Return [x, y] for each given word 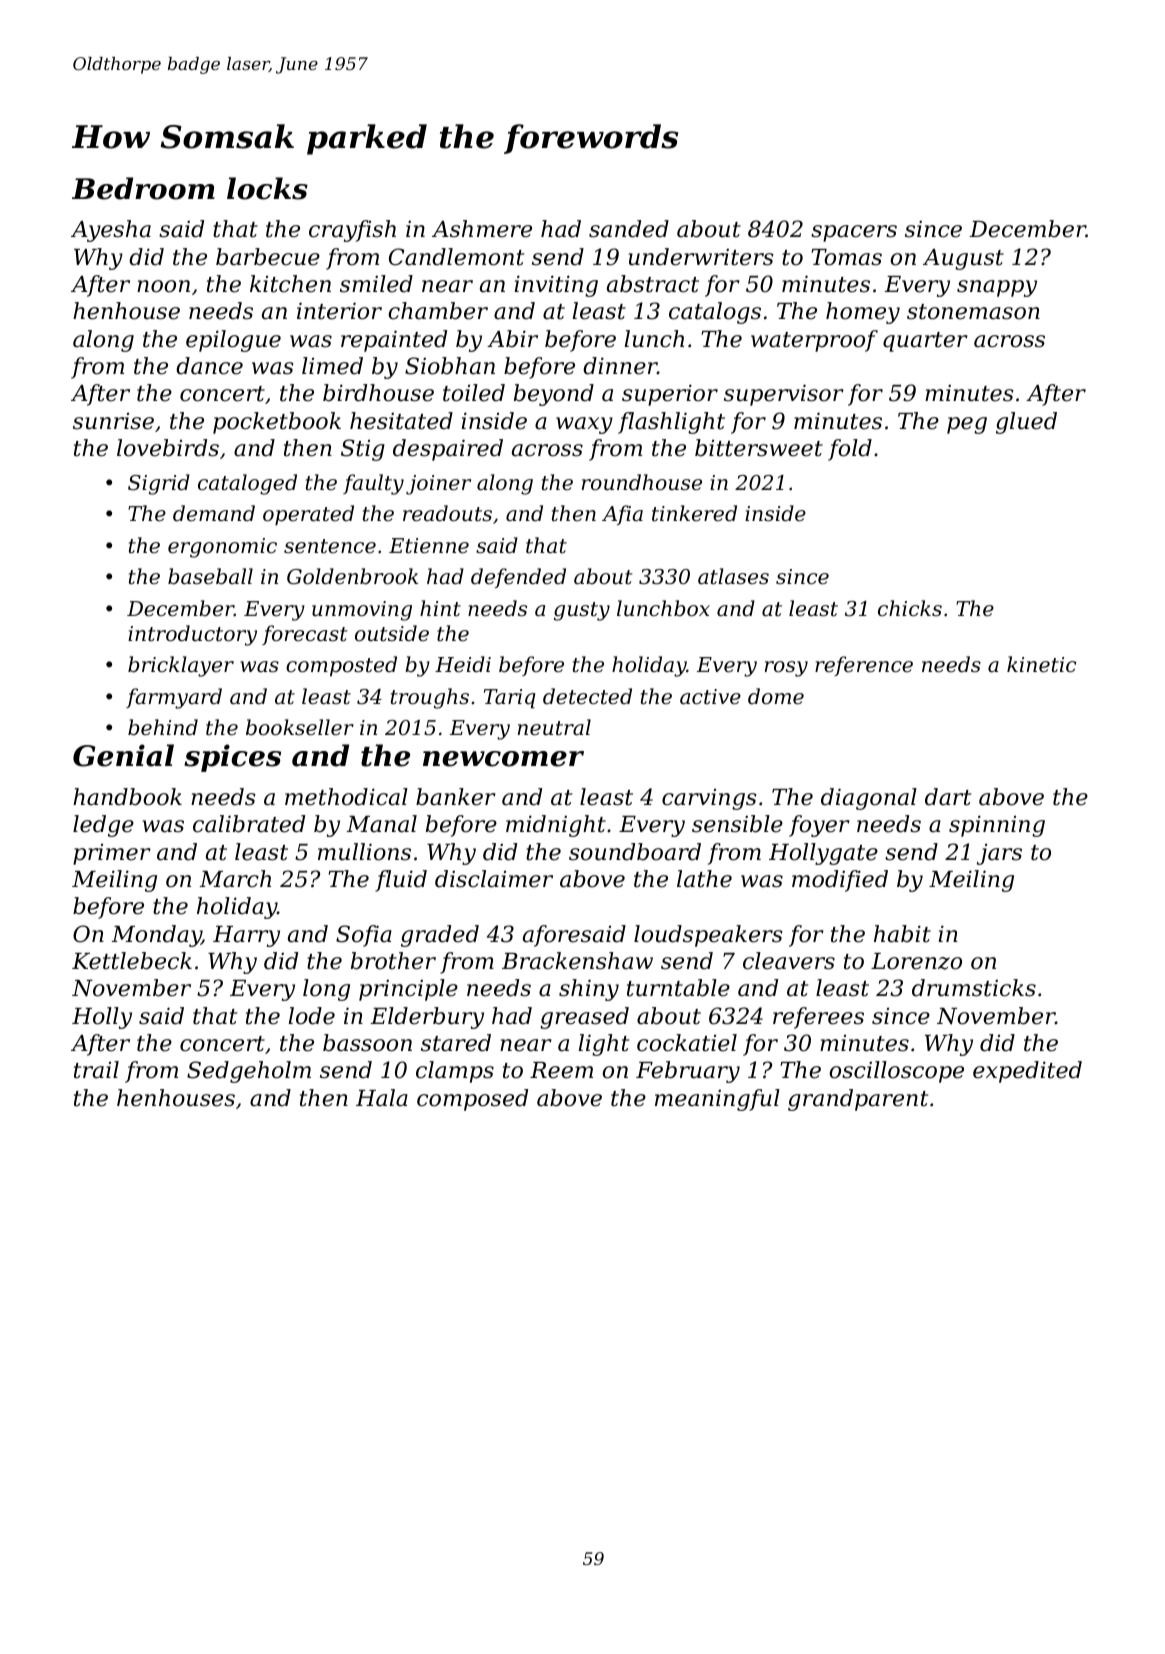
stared [456, 1043]
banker [456, 797]
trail [96, 1070]
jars [999, 854]
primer [112, 854]
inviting [556, 286]
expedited [1027, 1072]
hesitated [401, 421]
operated [308, 515]
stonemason [973, 312]
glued [1026, 423]
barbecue [268, 257]
